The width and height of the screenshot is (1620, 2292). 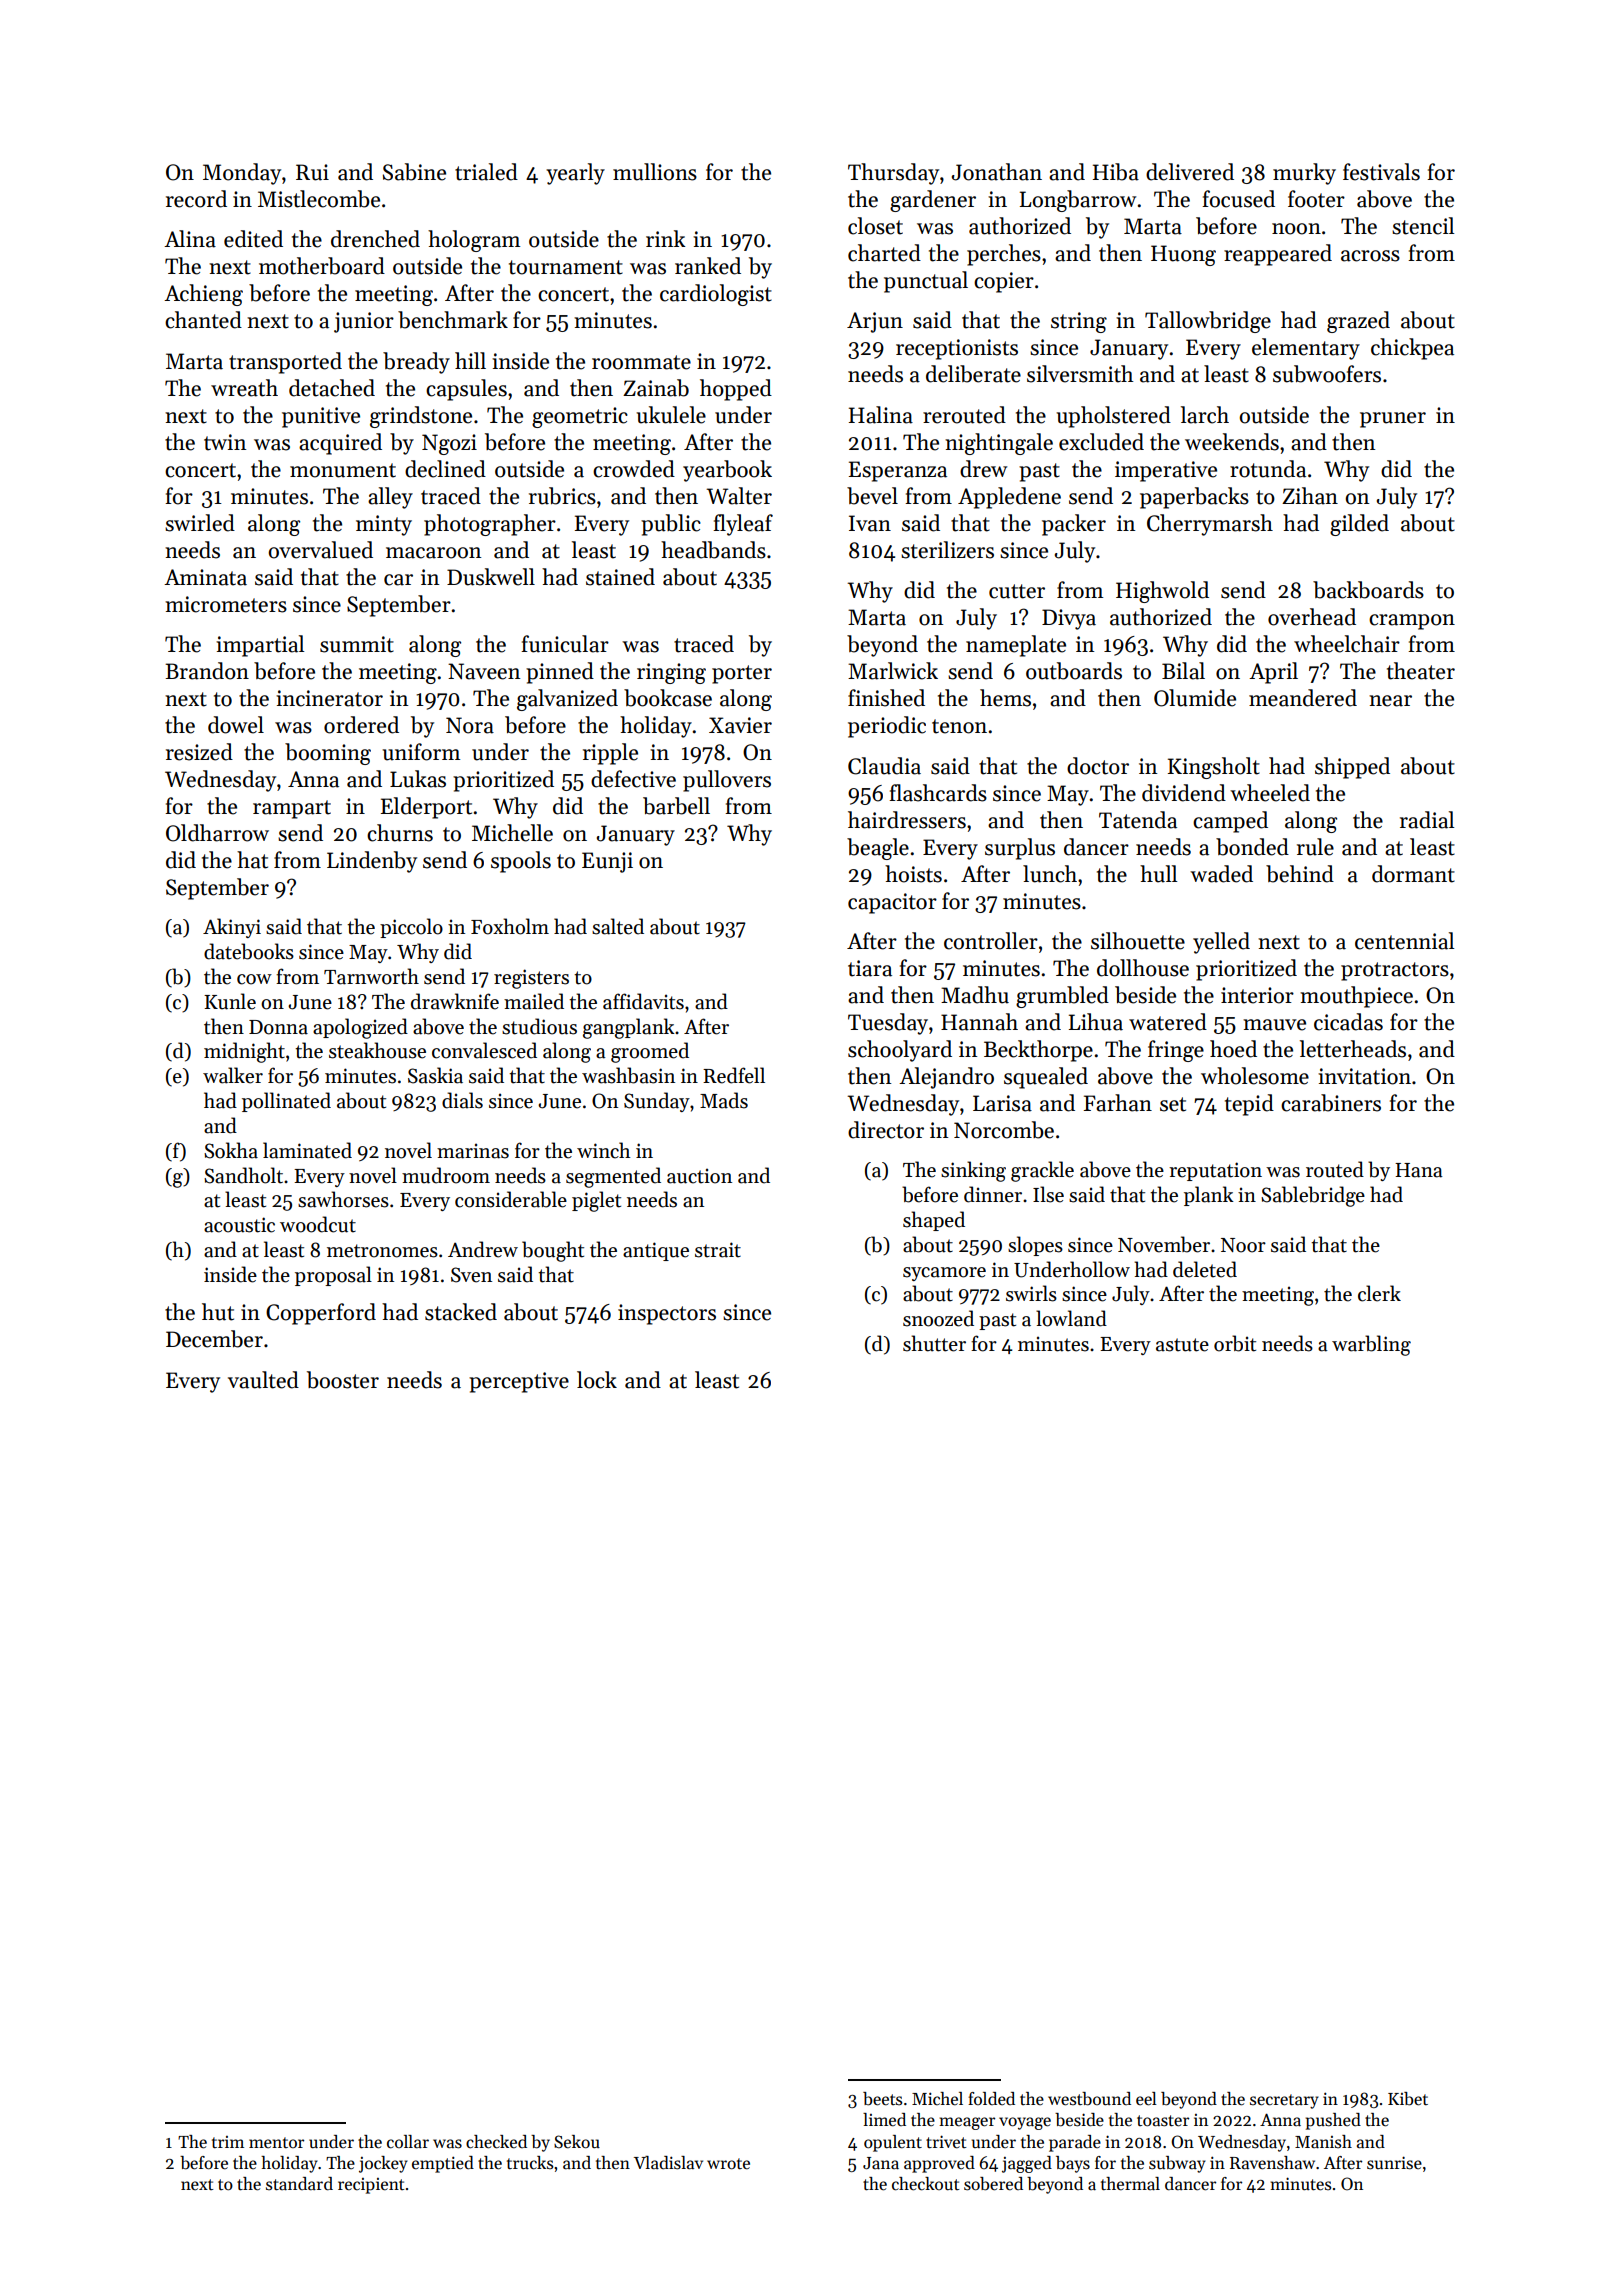 What do you see at coordinates (530, 2163) in the screenshot?
I see `trucks` at bounding box center [530, 2163].
